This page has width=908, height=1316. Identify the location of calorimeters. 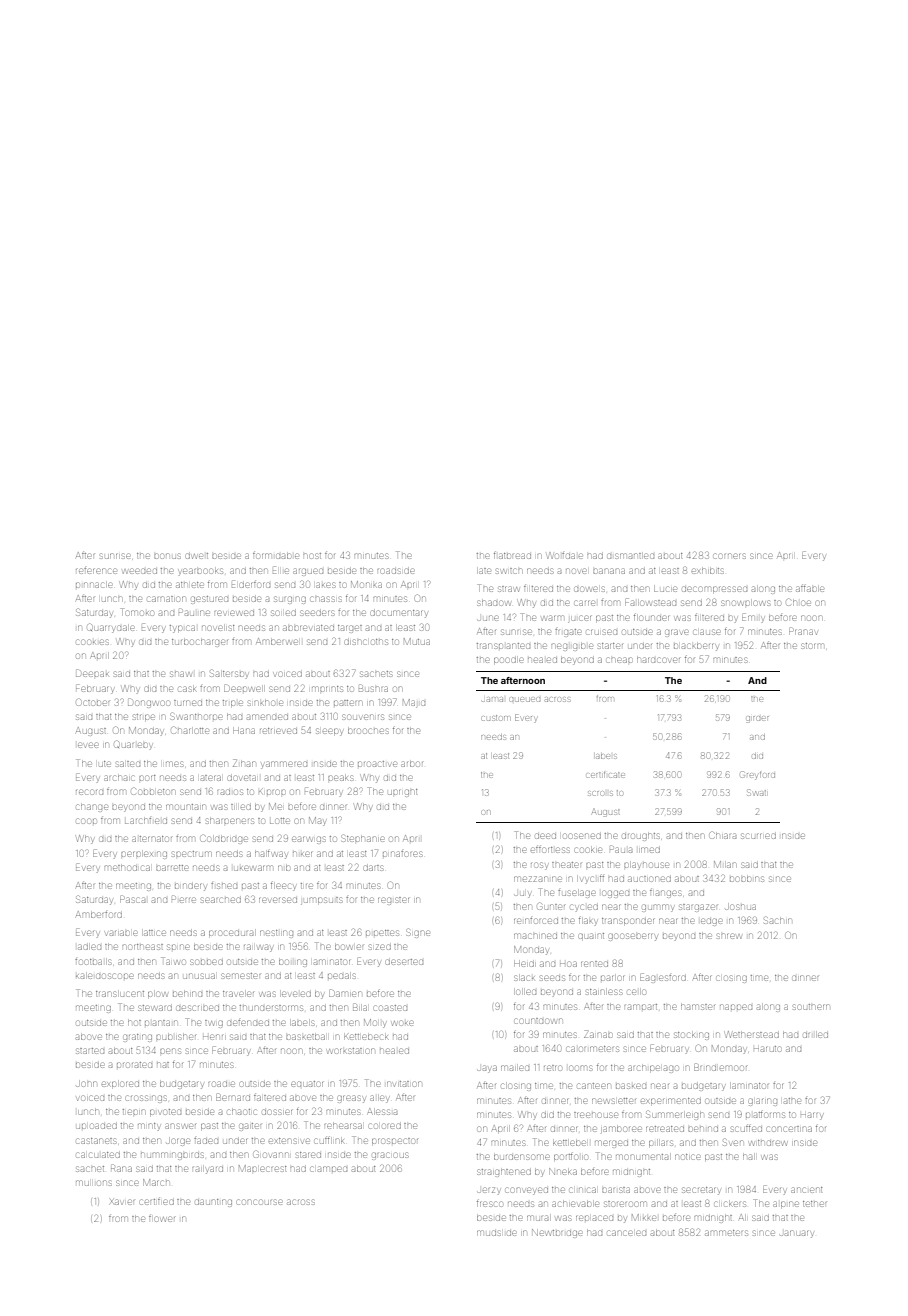
(593, 1049).
